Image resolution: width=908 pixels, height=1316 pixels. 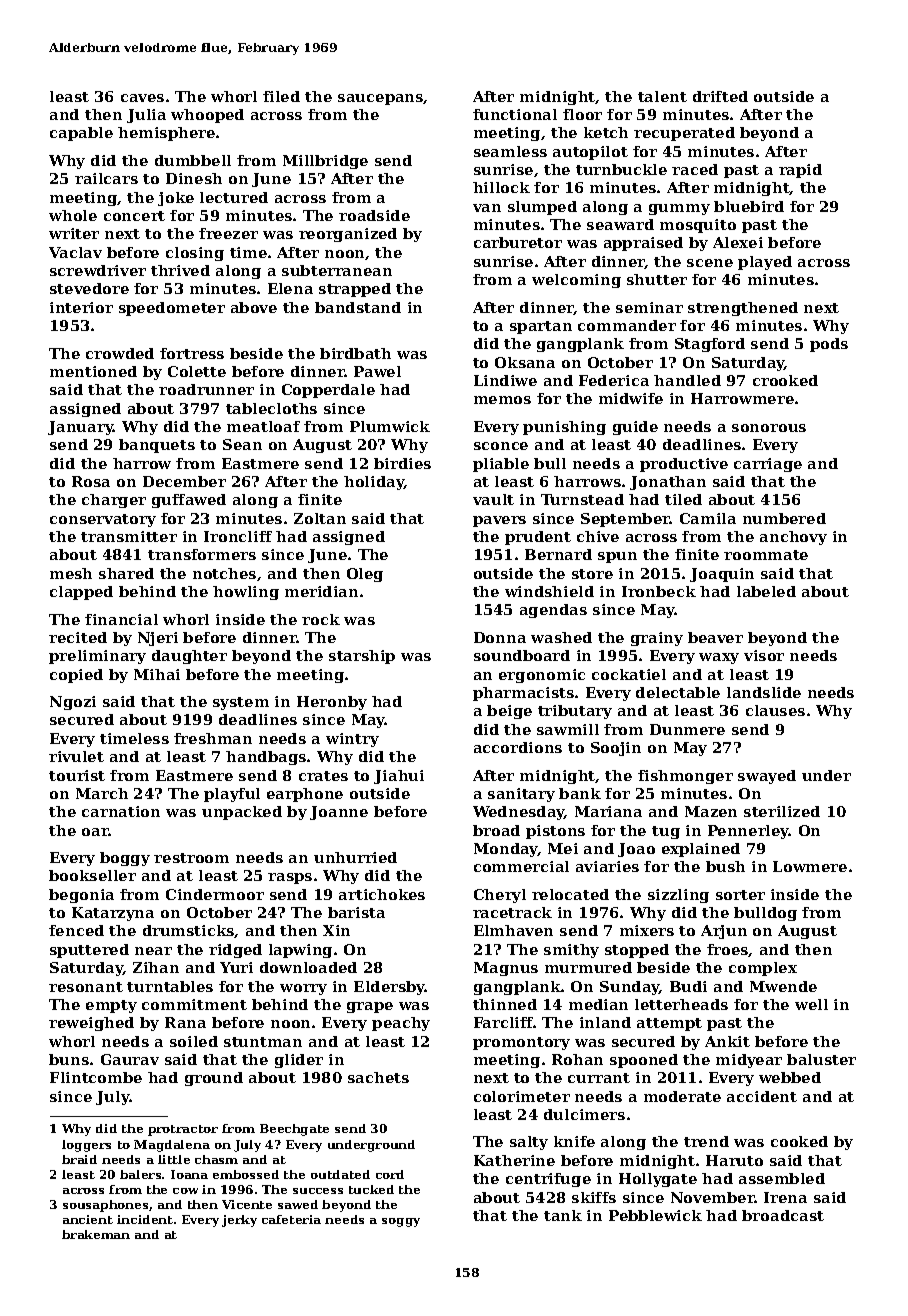 I want to click on tug, so click(x=666, y=832).
